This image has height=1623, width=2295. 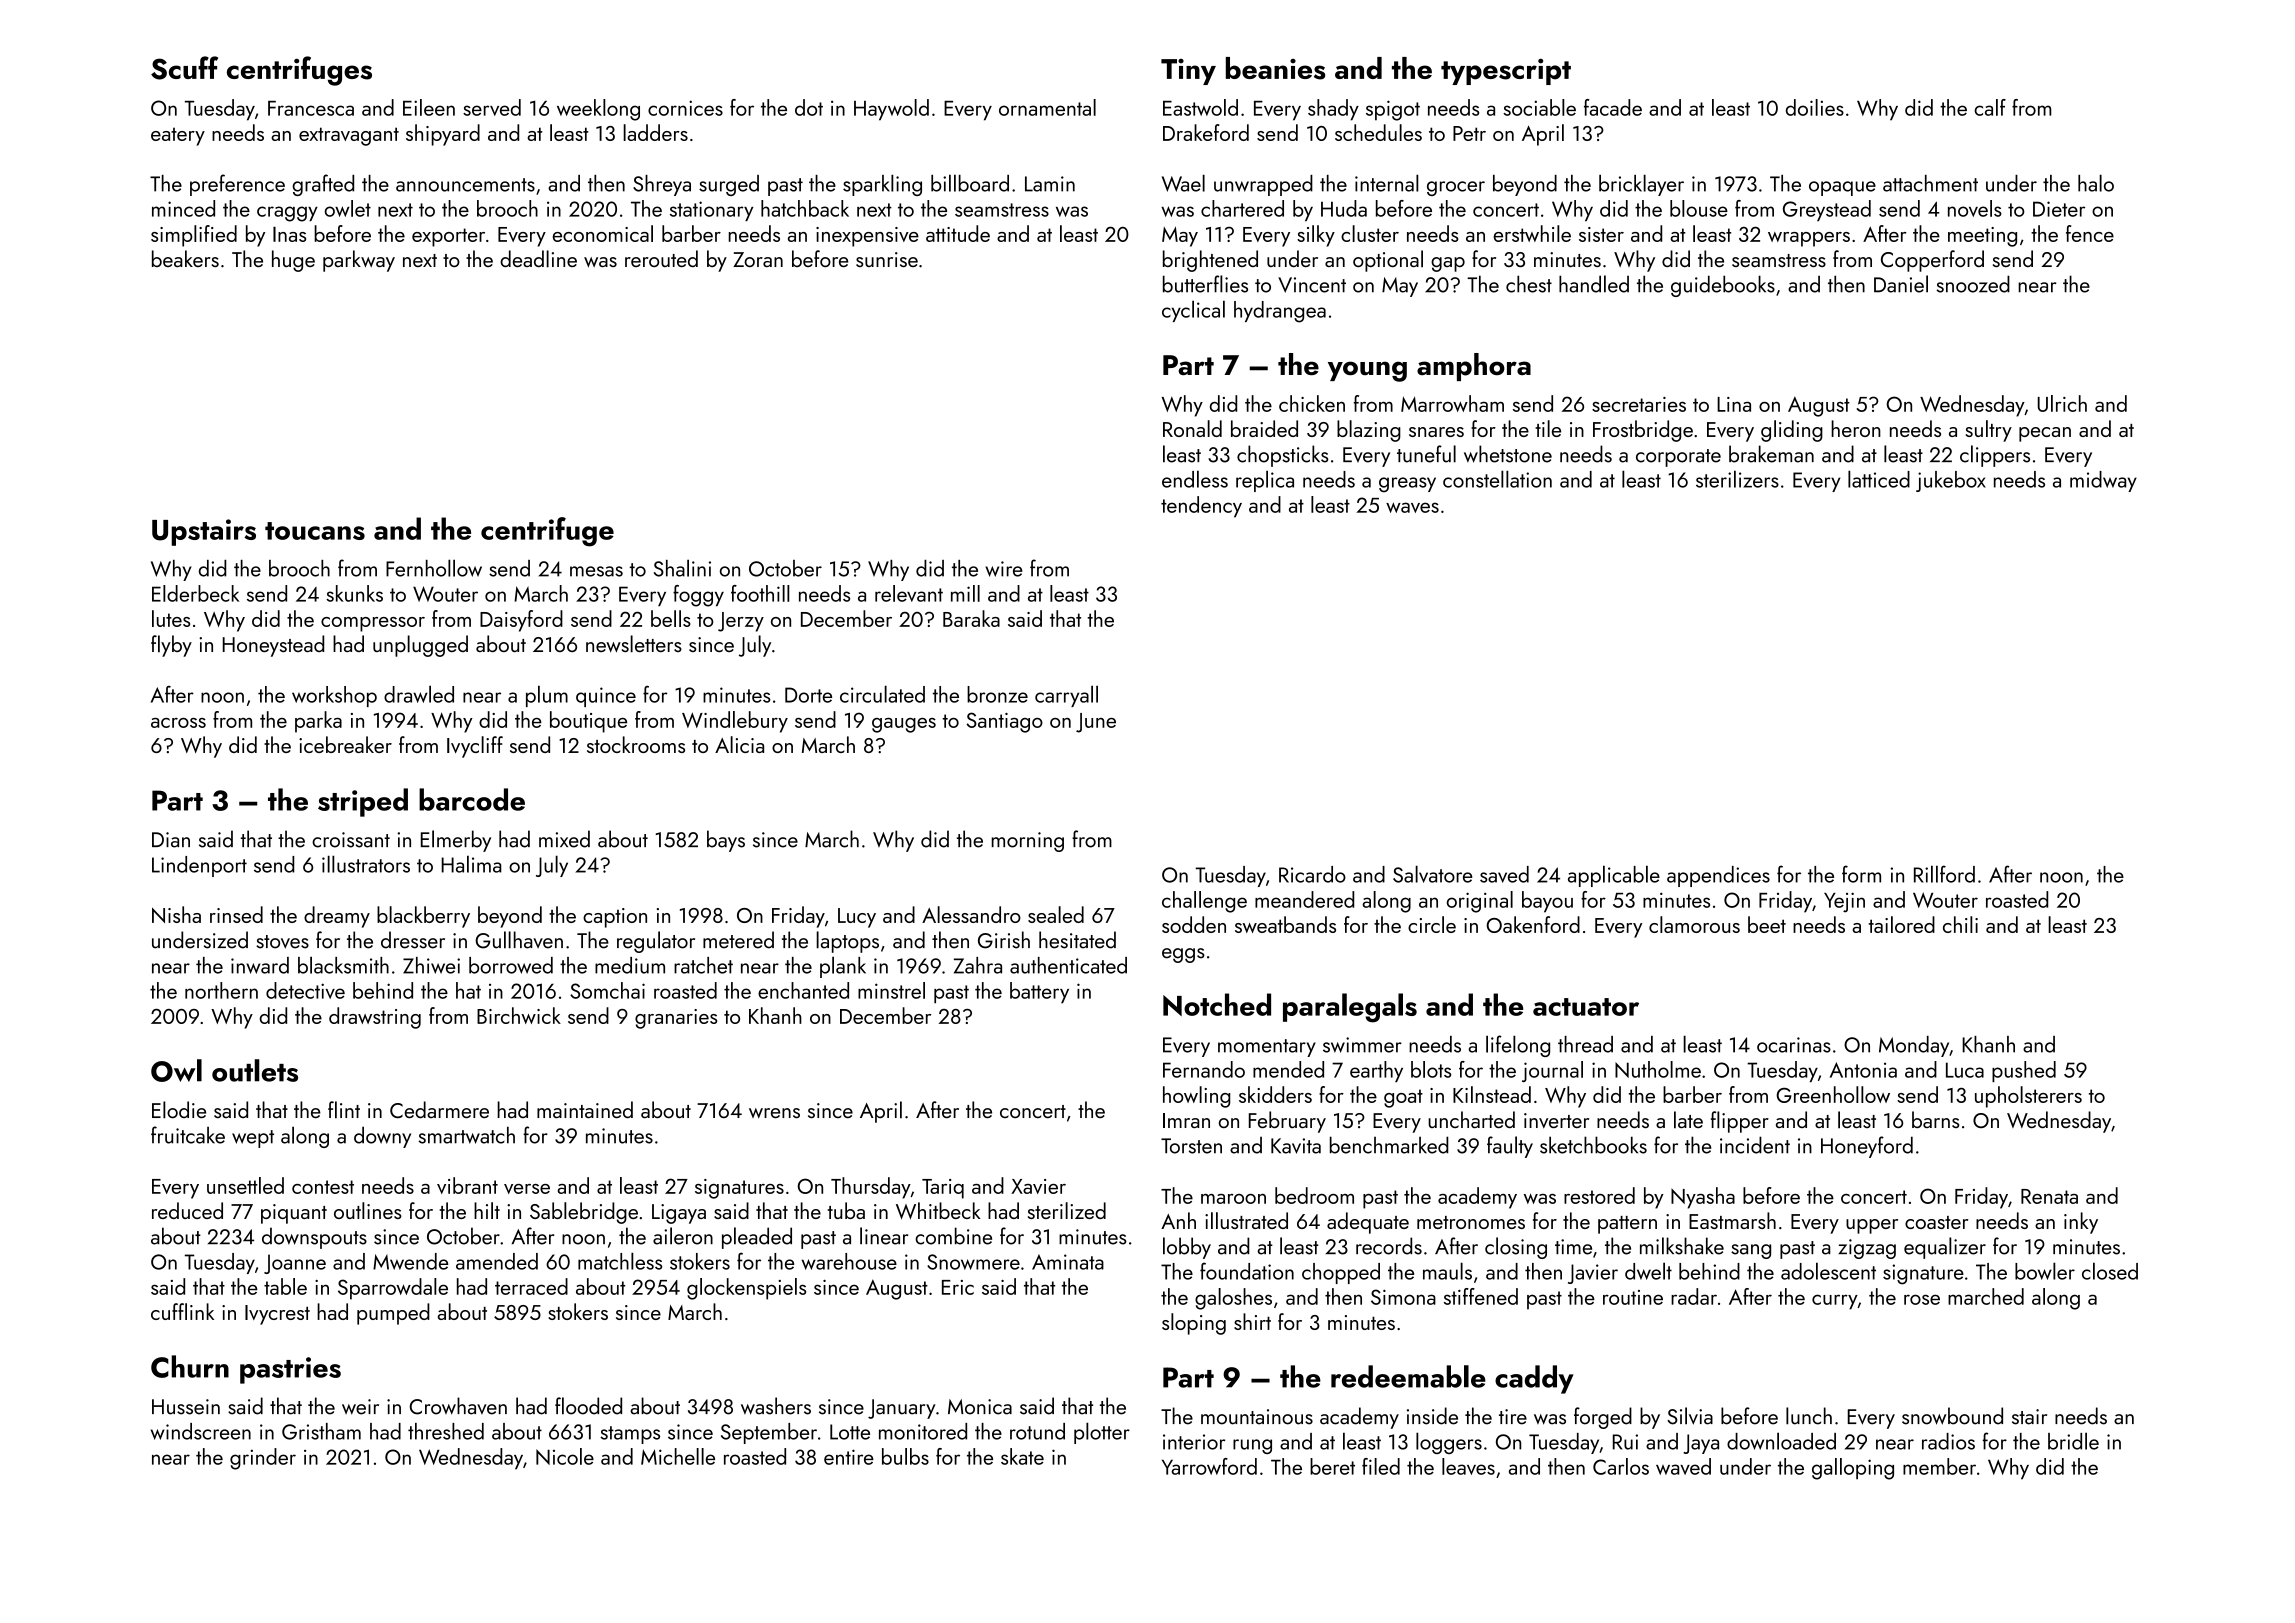 I want to click on Yarrowford, so click(x=1209, y=1466).
